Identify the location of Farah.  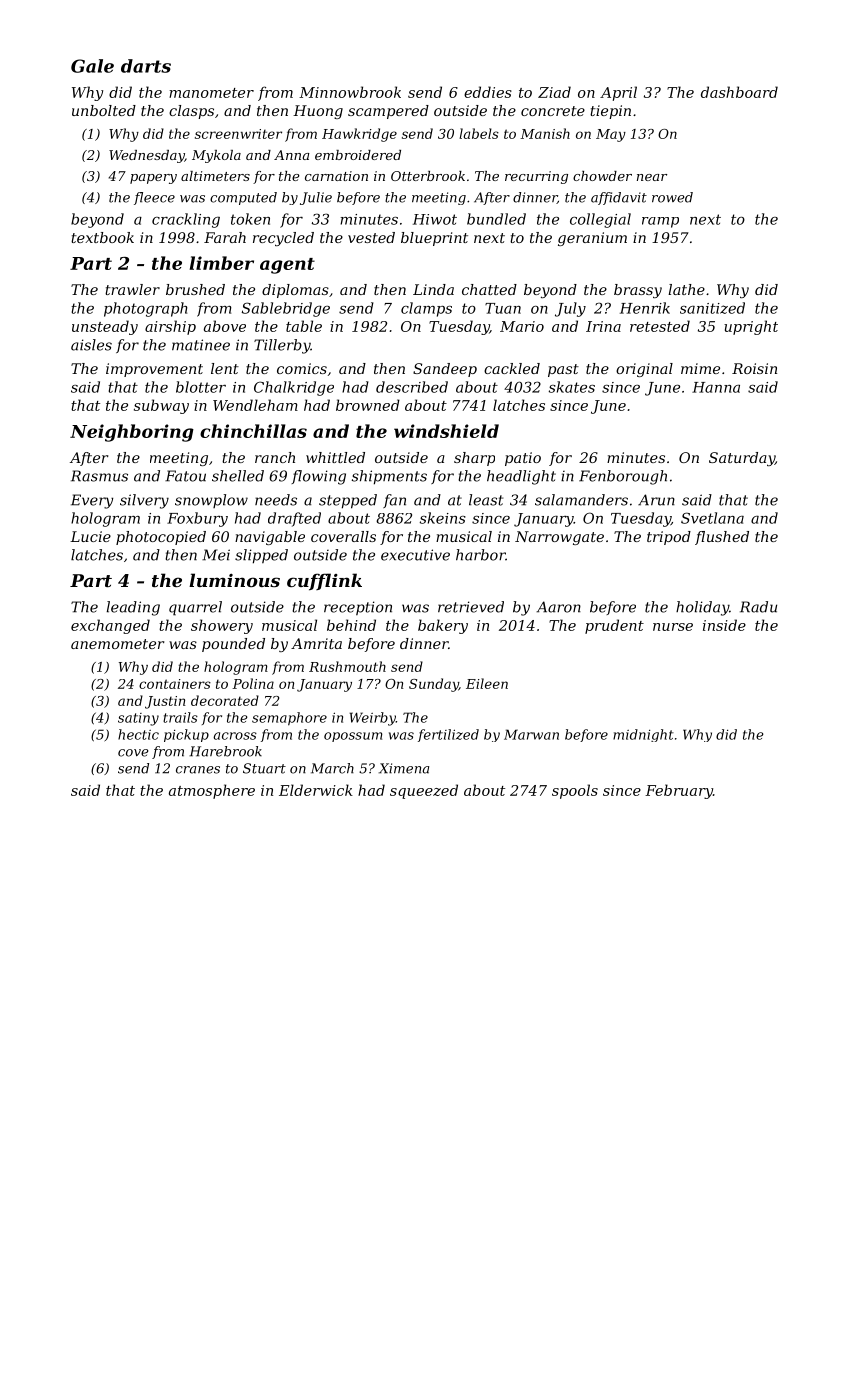
(225, 237).
